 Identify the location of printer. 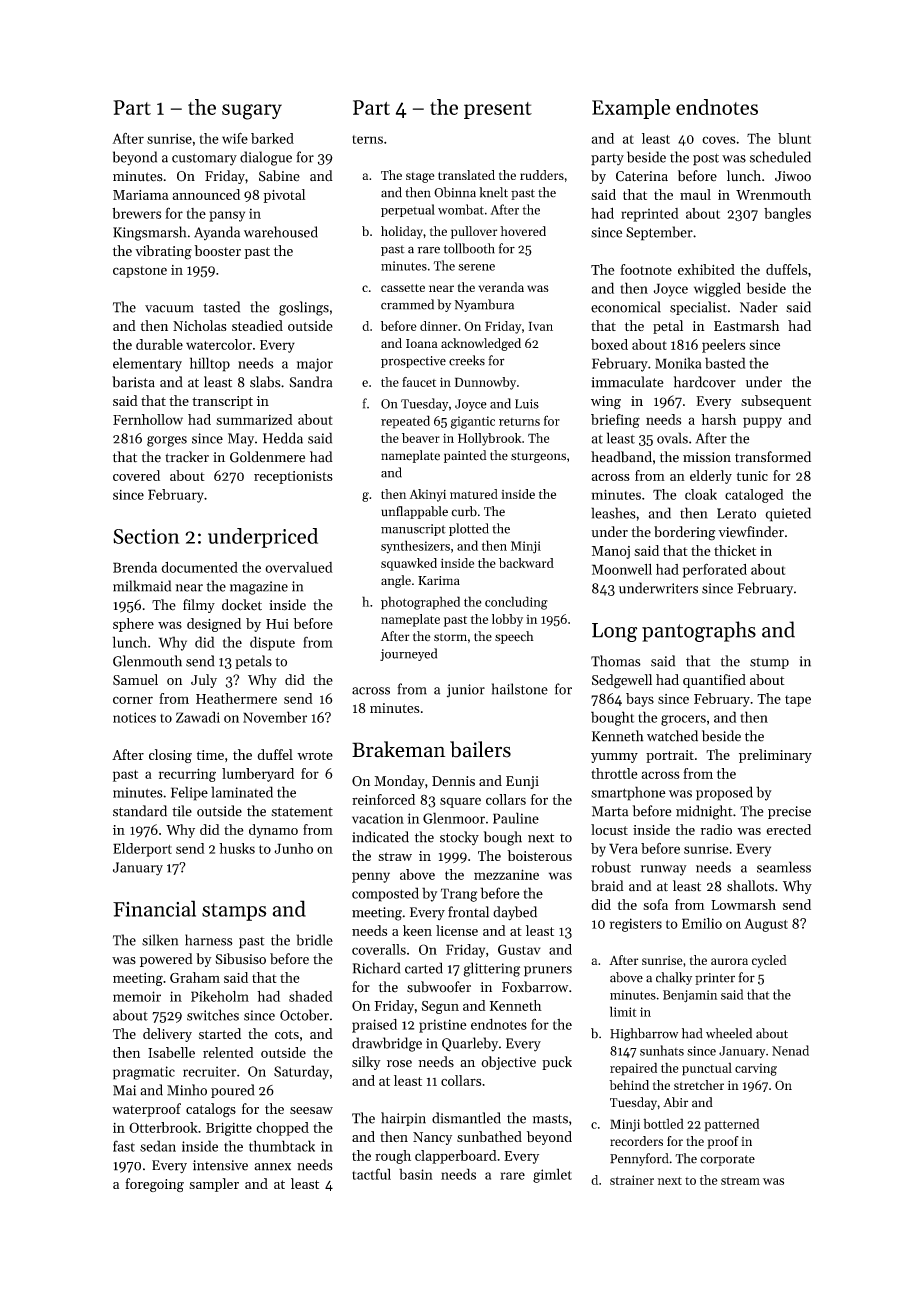
(715, 979).
